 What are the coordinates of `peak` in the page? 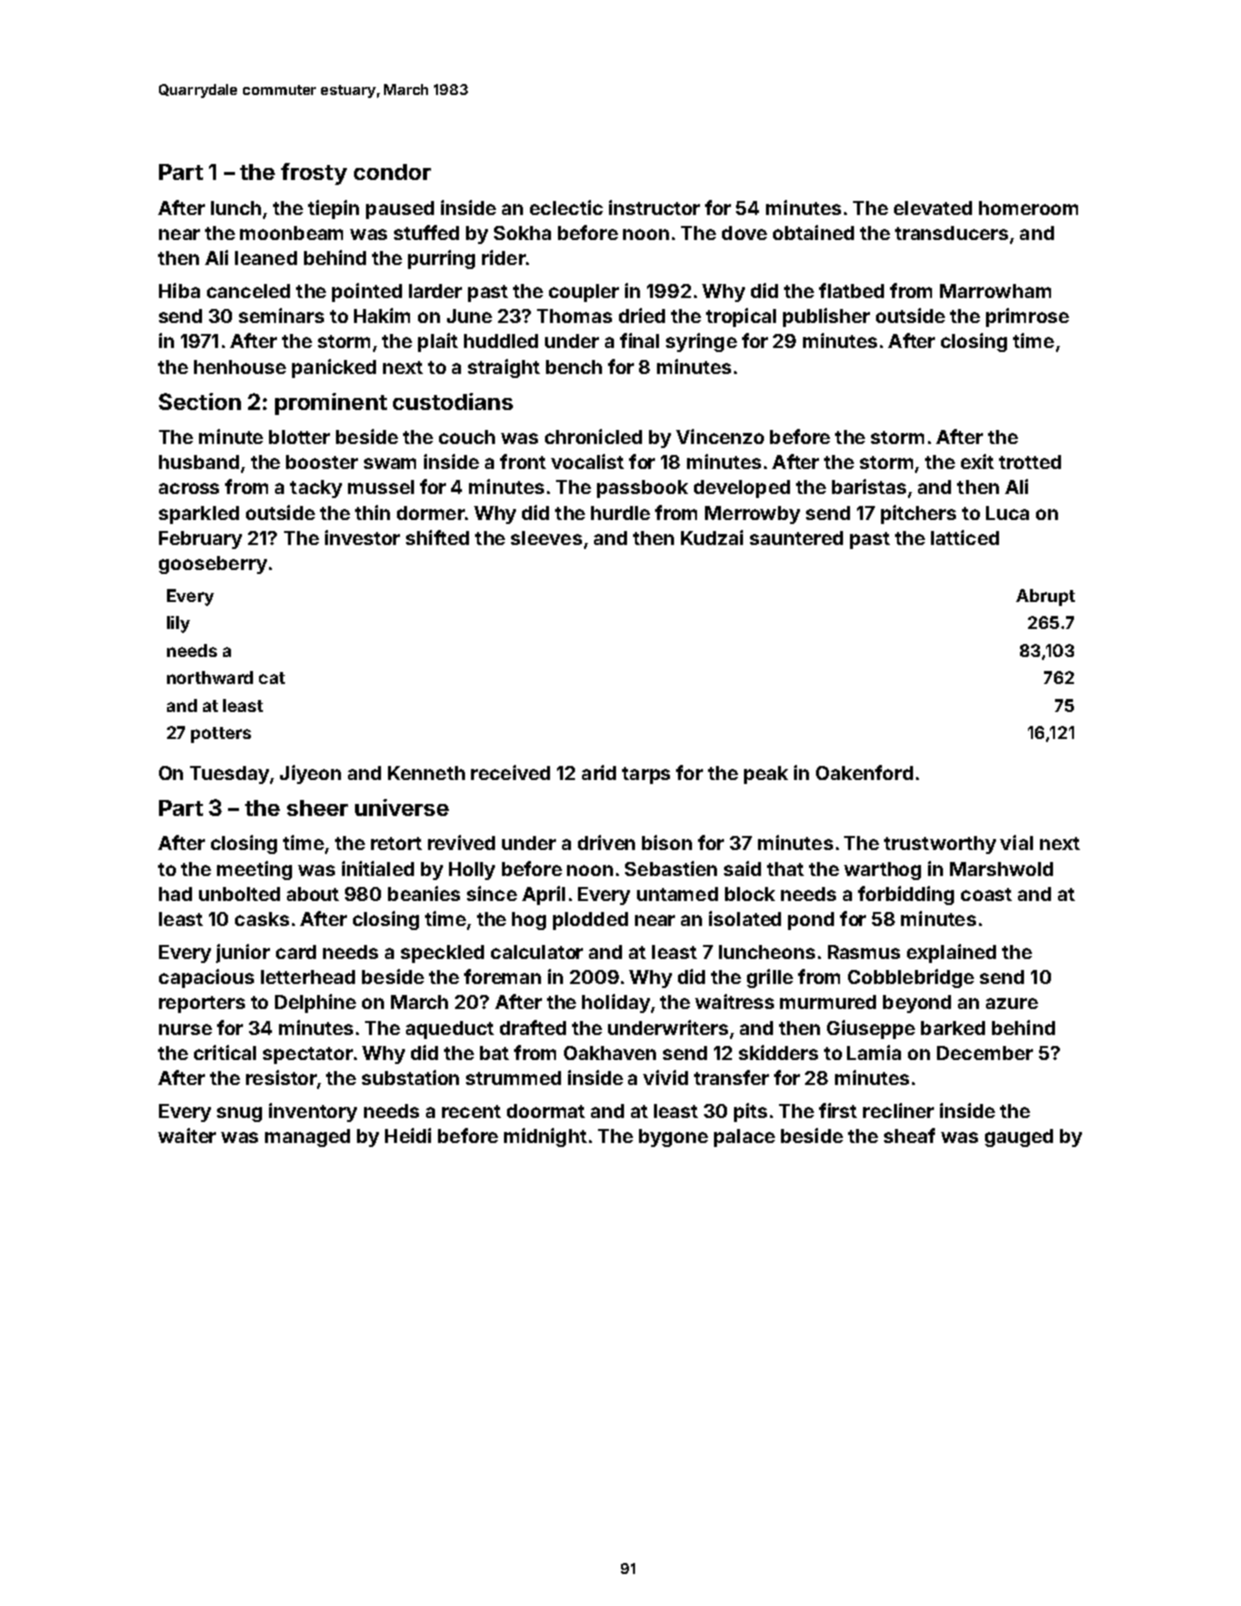 It's located at (766, 775).
